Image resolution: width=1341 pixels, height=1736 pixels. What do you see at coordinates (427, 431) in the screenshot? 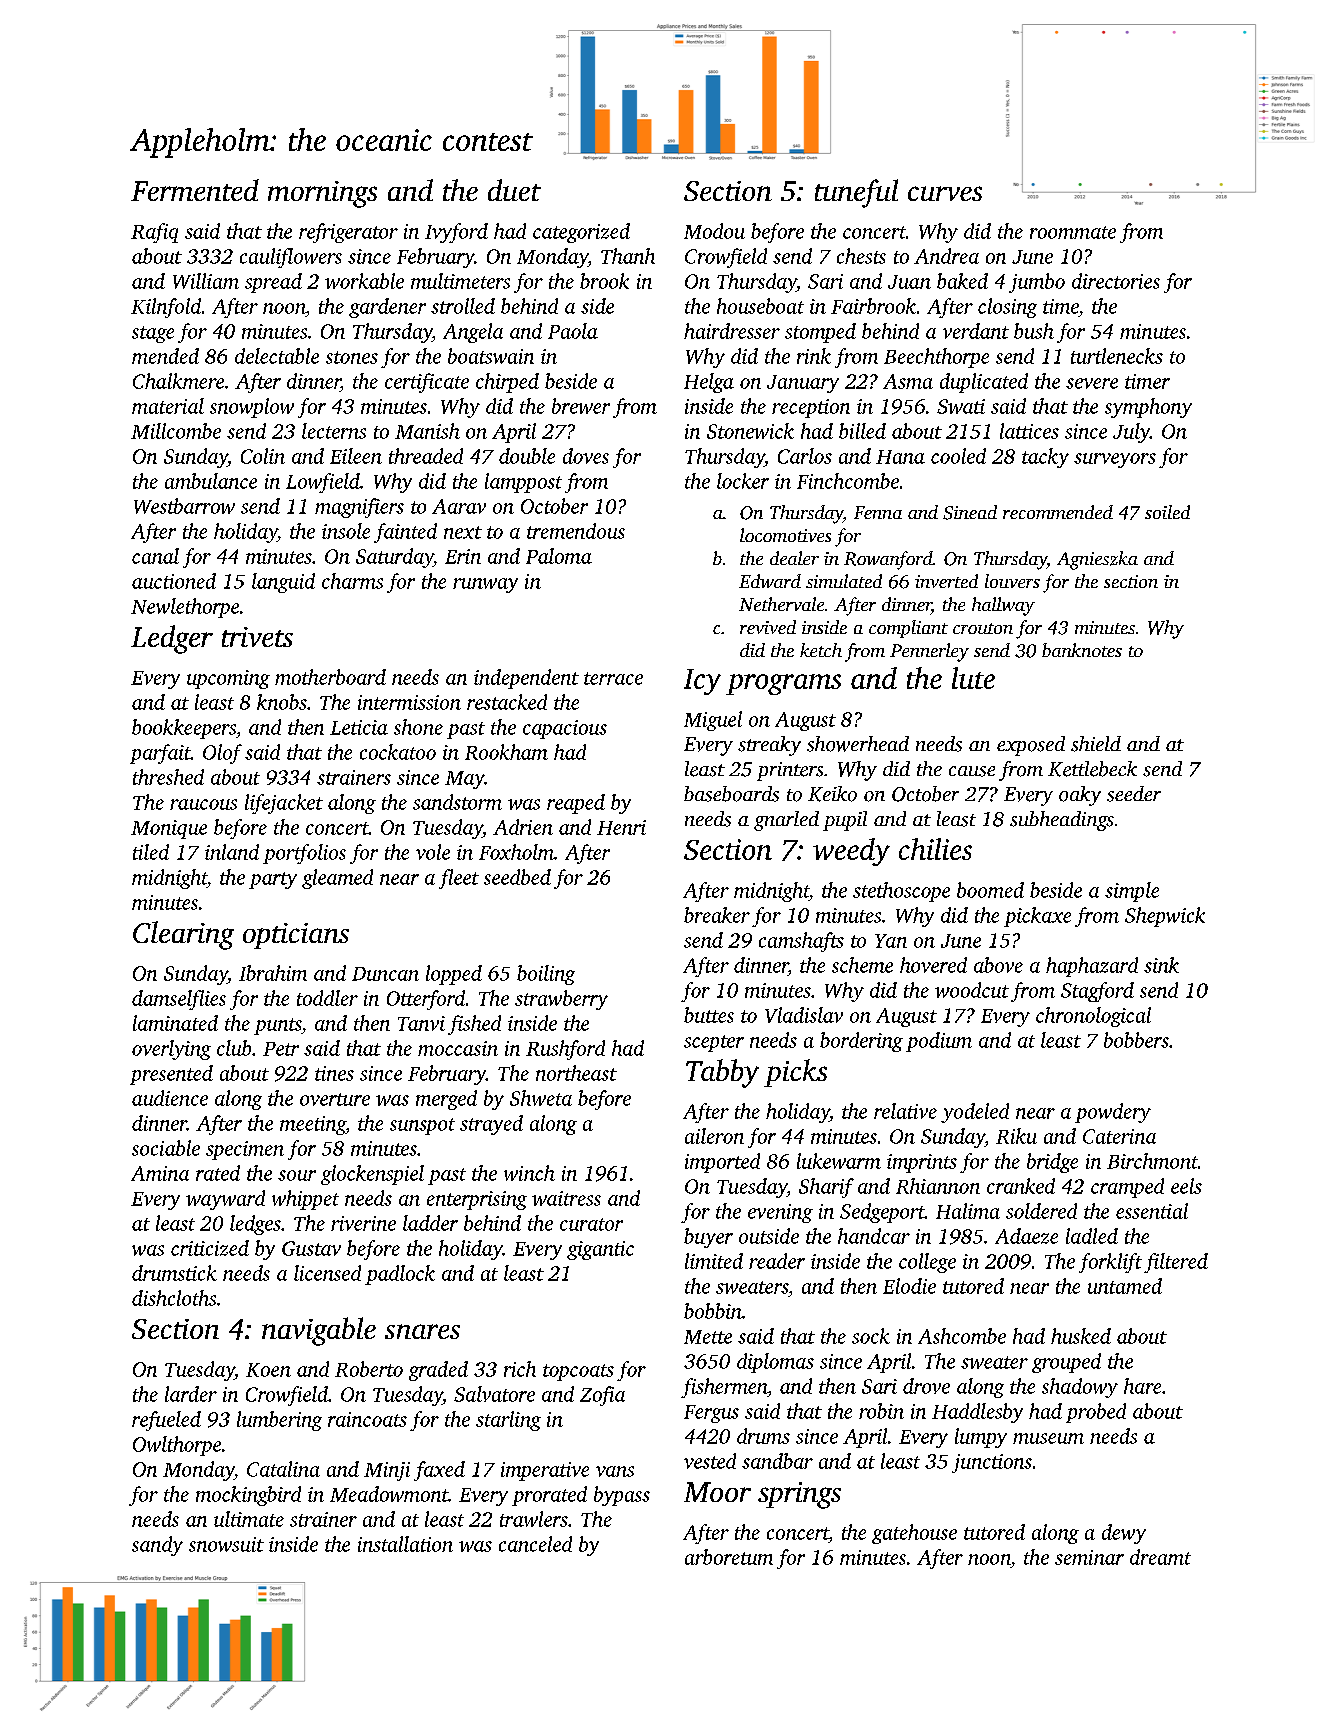
I see `Manish` at bounding box center [427, 431].
